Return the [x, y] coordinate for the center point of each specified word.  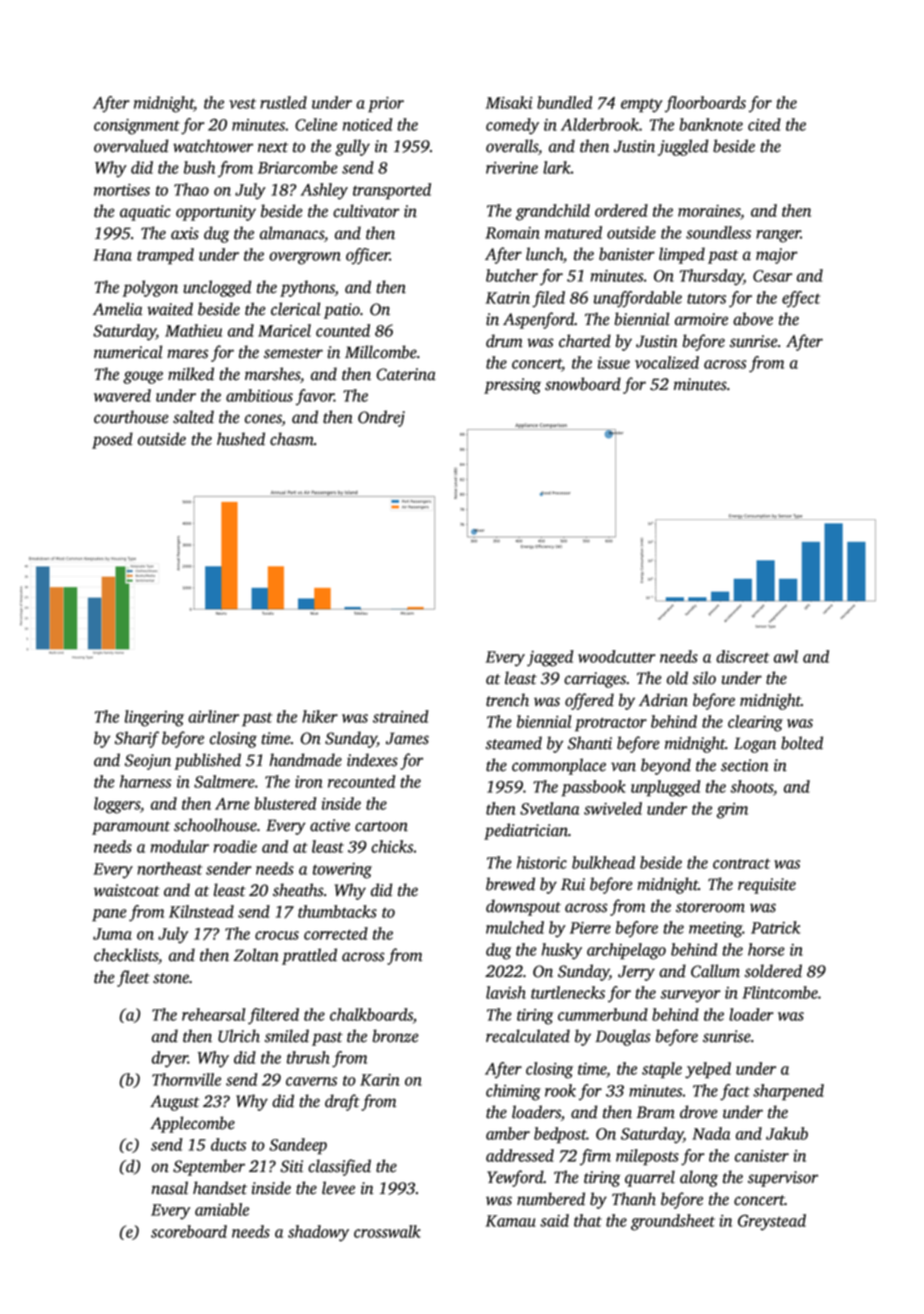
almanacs [292, 233]
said [554, 1220]
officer [368, 256]
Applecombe [192, 1124]
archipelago [626, 951]
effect [801, 299]
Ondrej [381, 418]
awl [786, 656]
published [207, 761]
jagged [550, 658]
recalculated [528, 1036]
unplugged [665, 788]
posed [112, 440]
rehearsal [213, 1014]
